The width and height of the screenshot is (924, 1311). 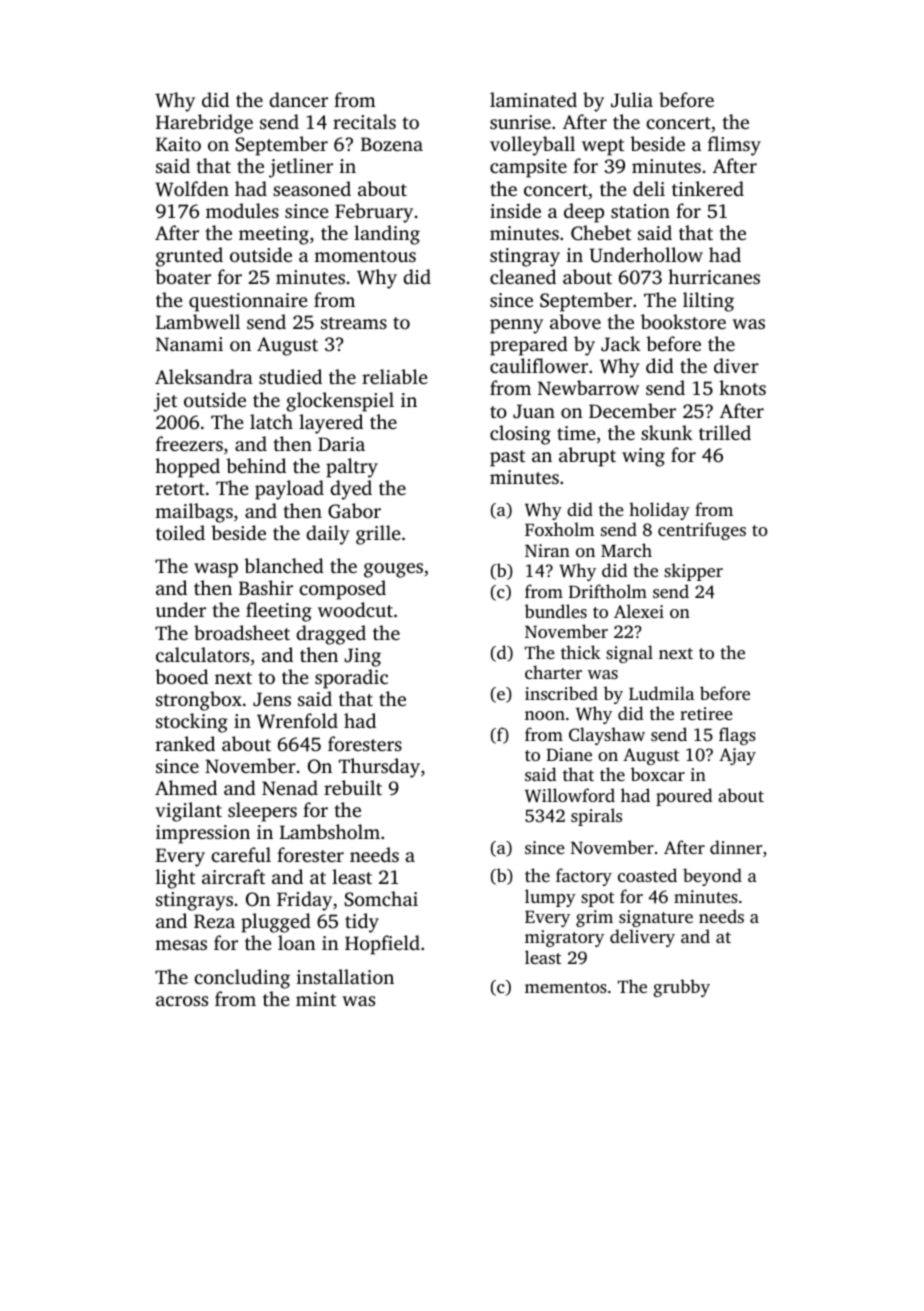 What do you see at coordinates (570, 795) in the screenshot?
I see `Willowford` at bounding box center [570, 795].
